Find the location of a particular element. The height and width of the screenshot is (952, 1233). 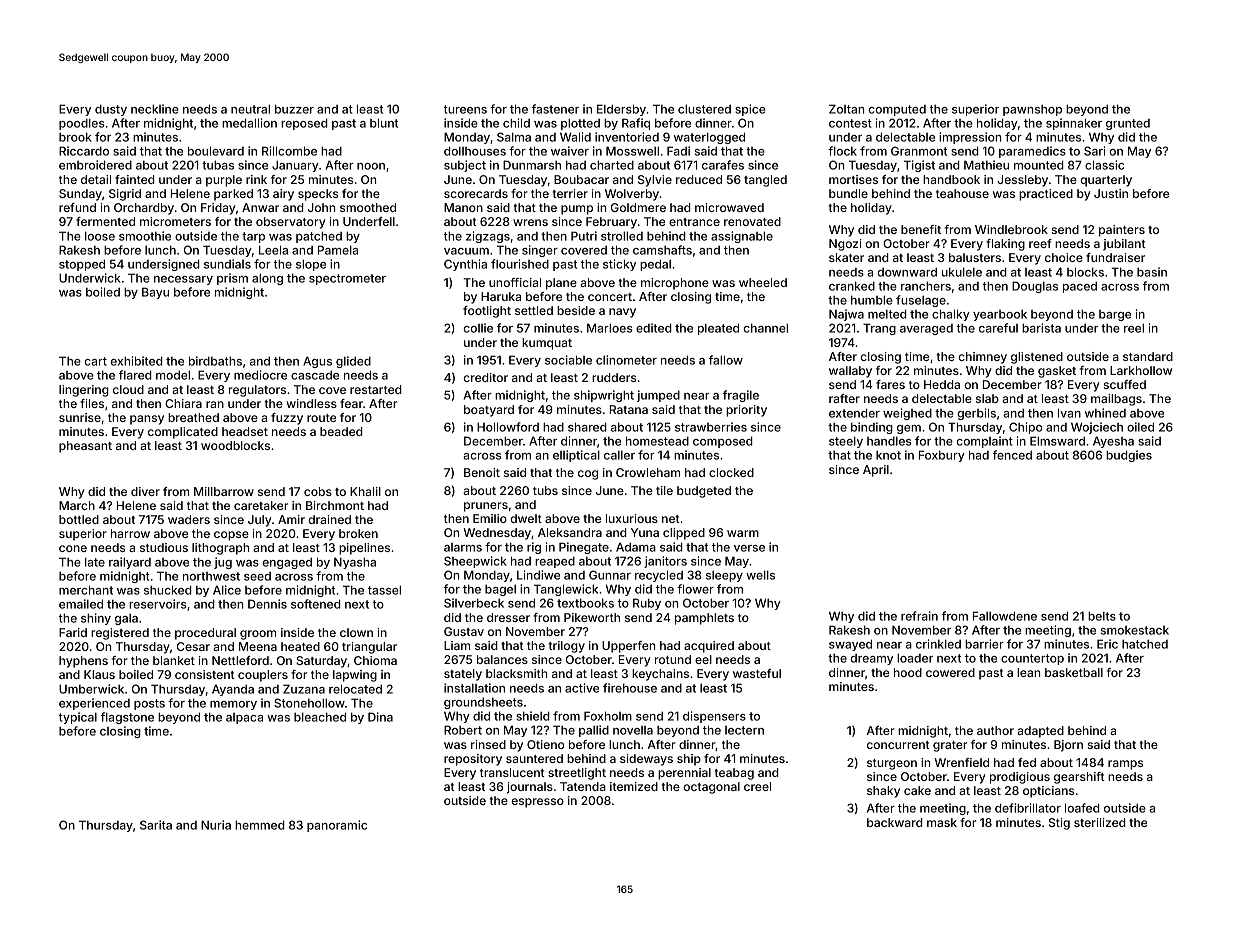

panoramic is located at coordinates (337, 826).
